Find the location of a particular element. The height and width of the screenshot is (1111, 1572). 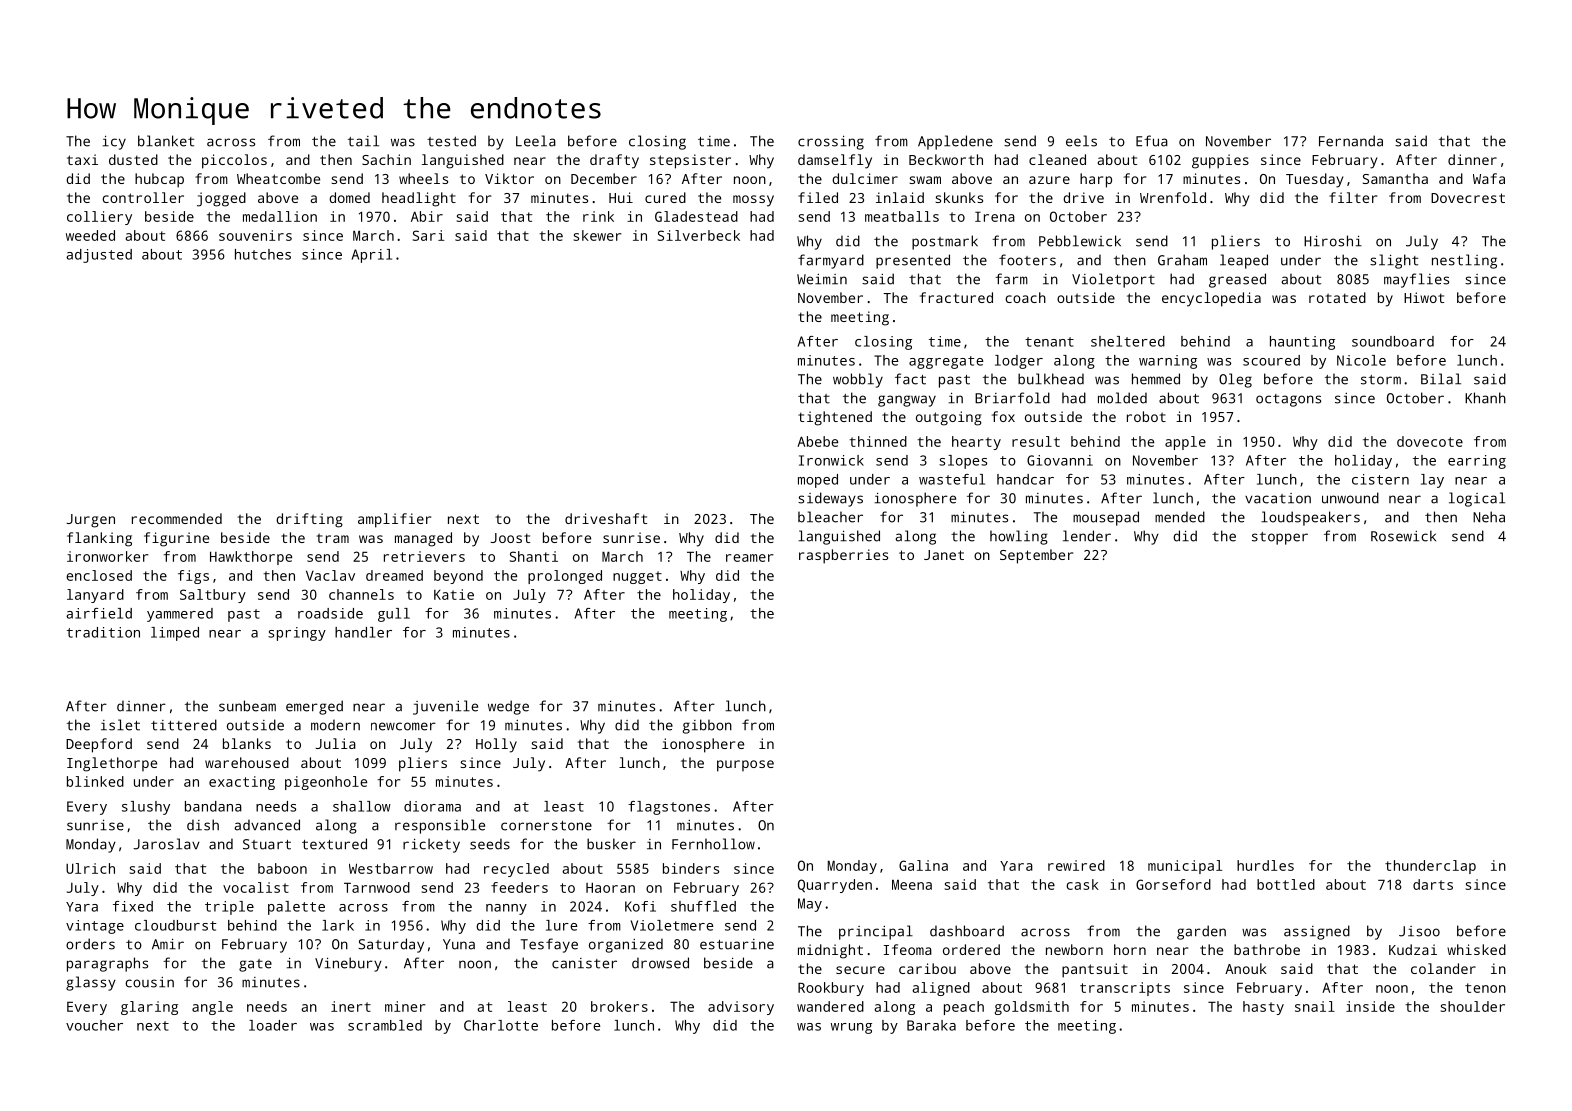

Rosewick is located at coordinates (1403, 536).
